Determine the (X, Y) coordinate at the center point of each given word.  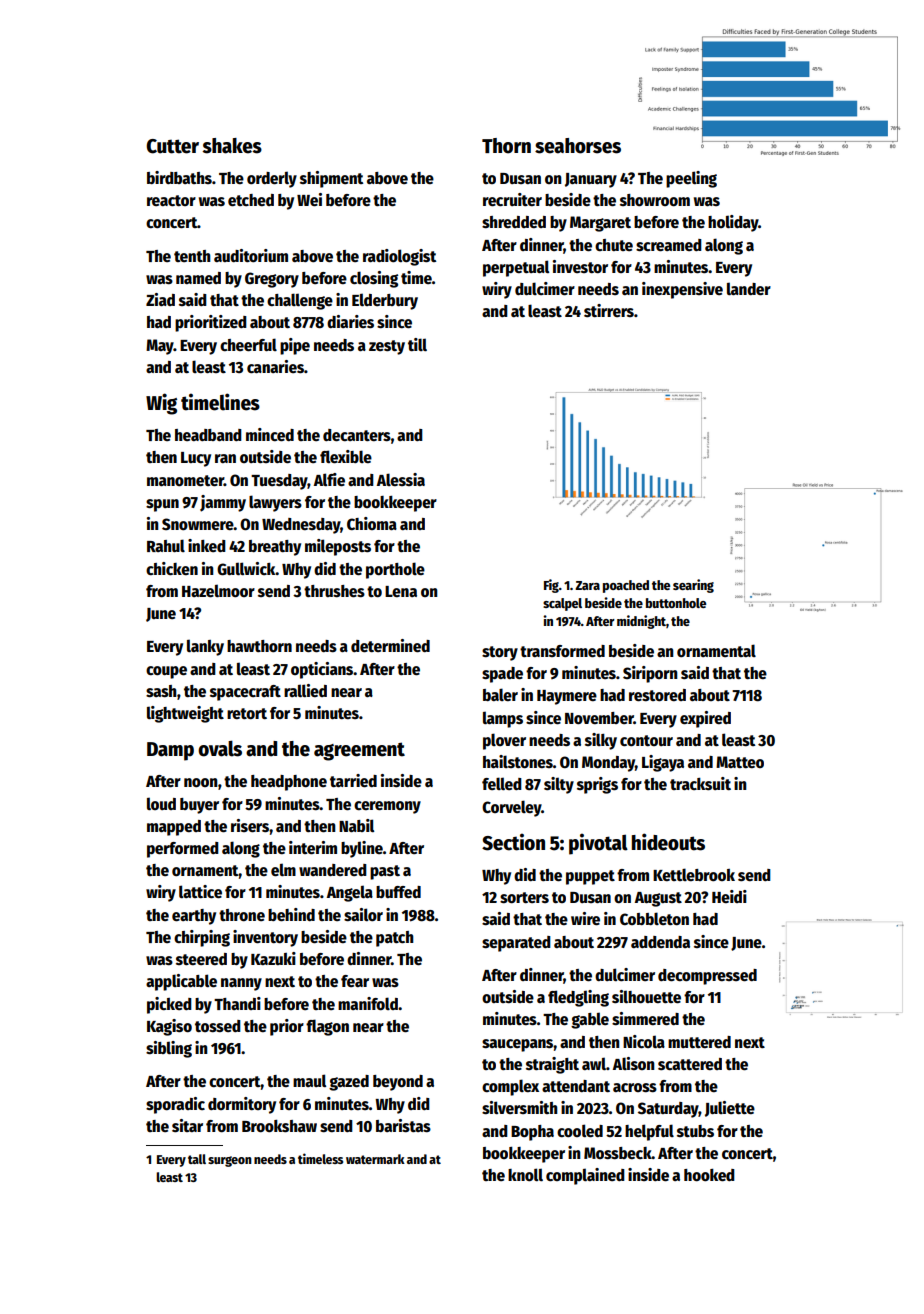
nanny (241, 984)
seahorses (578, 146)
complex (510, 1087)
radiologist (399, 257)
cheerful (248, 345)
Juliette (730, 1109)
